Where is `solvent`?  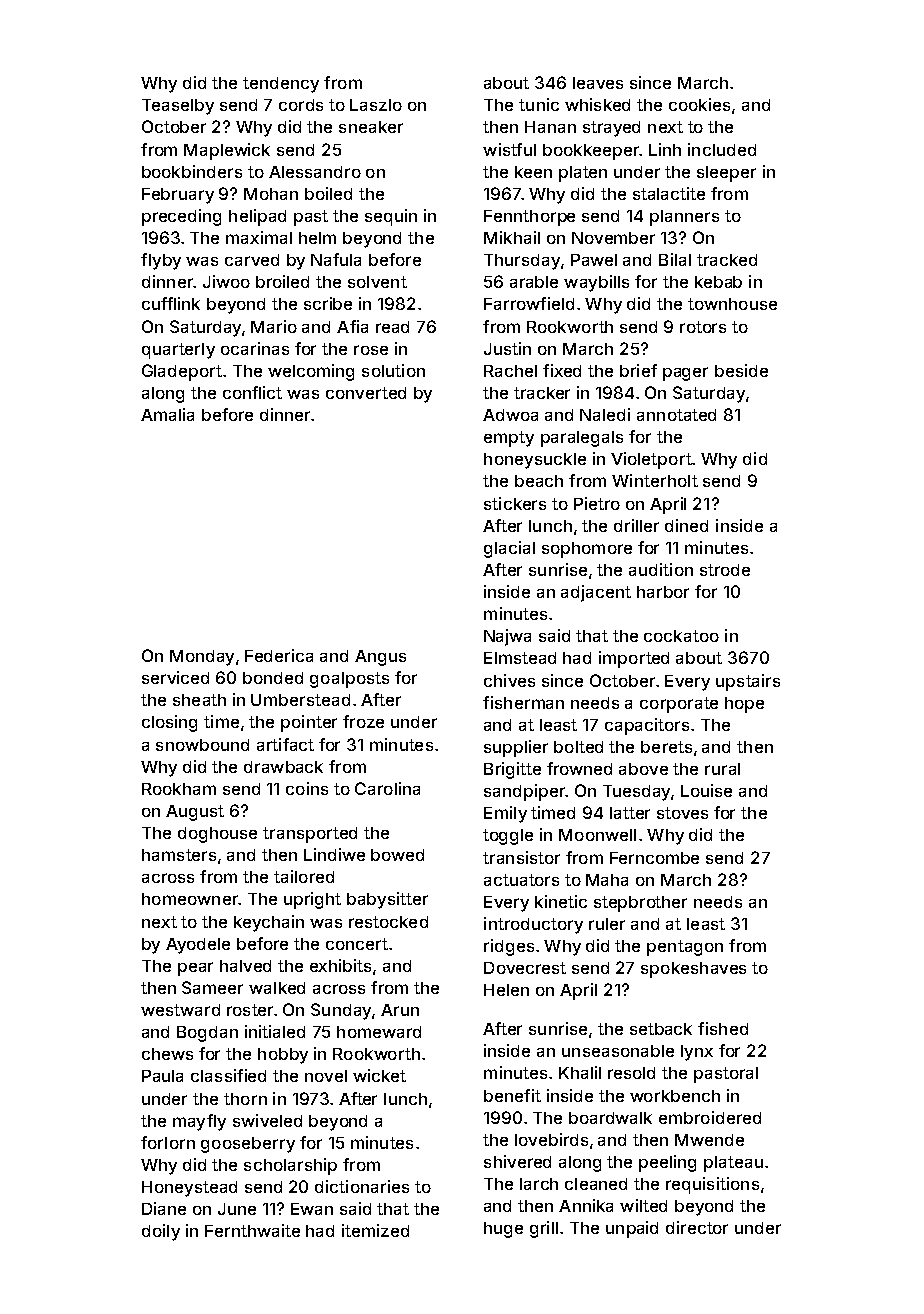
solvent is located at coordinates (377, 282).
